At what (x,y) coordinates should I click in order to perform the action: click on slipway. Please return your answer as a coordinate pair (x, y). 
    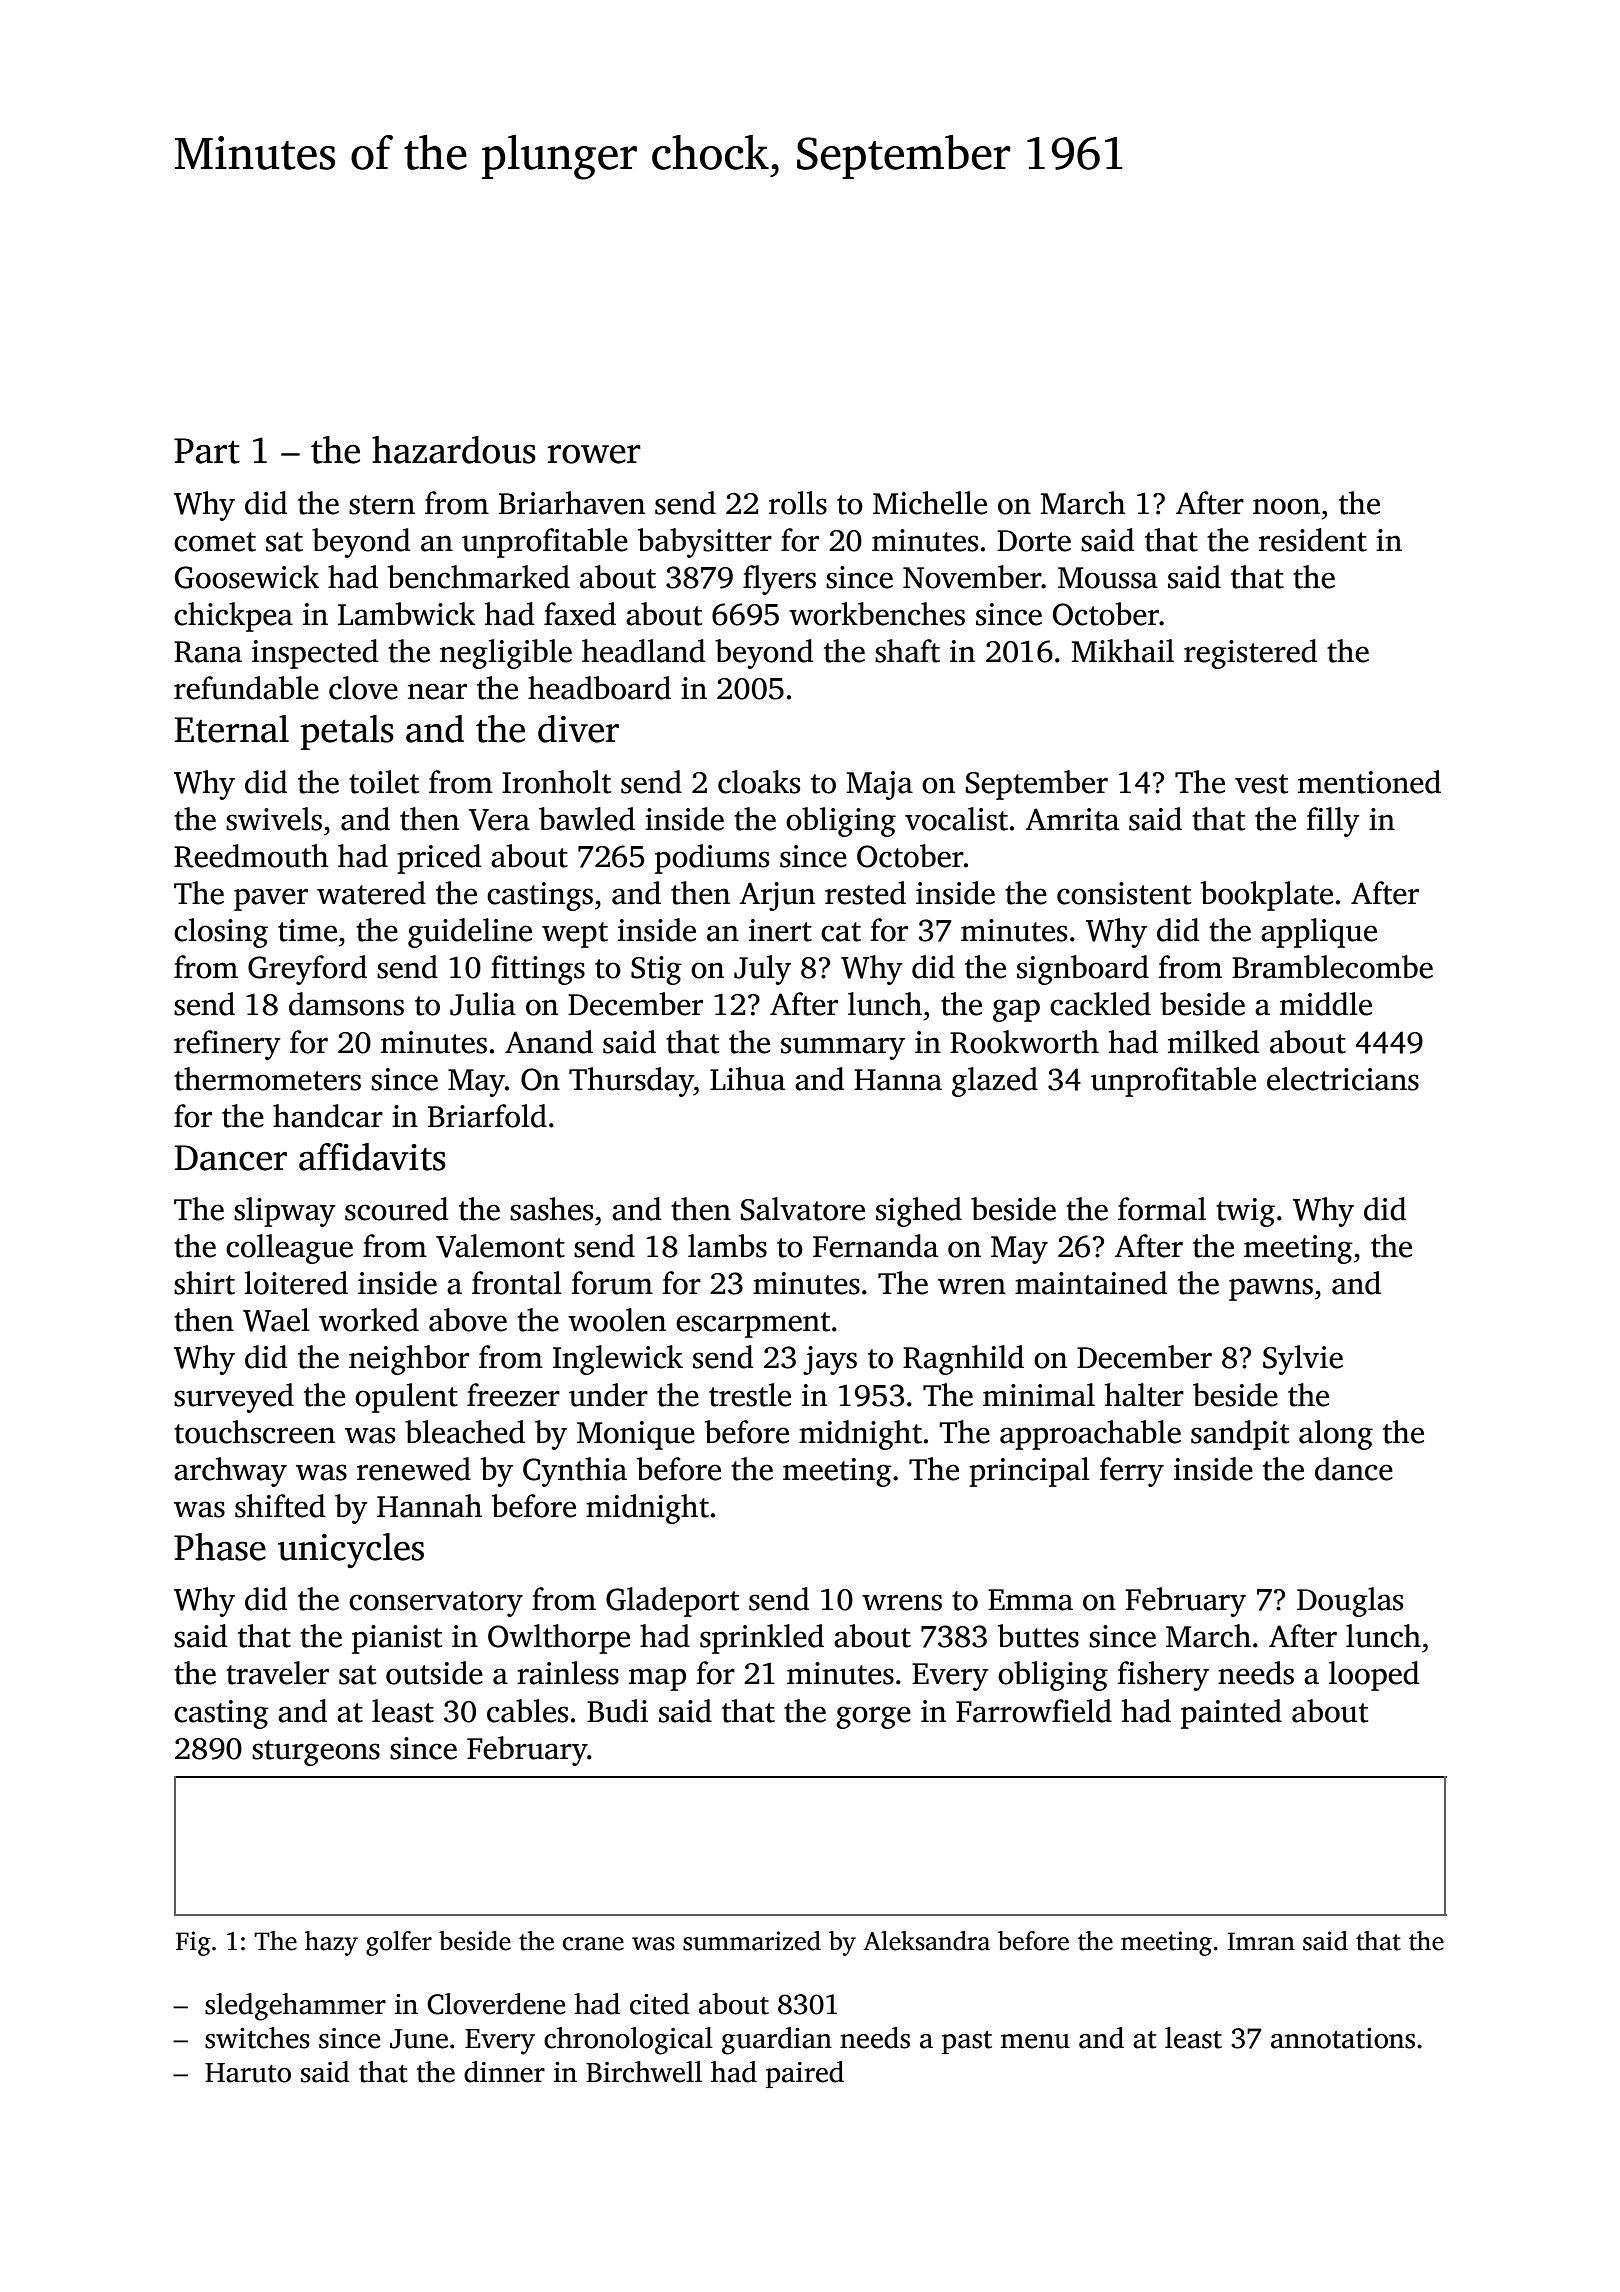
    Looking at the image, I should click on (285, 1212).
